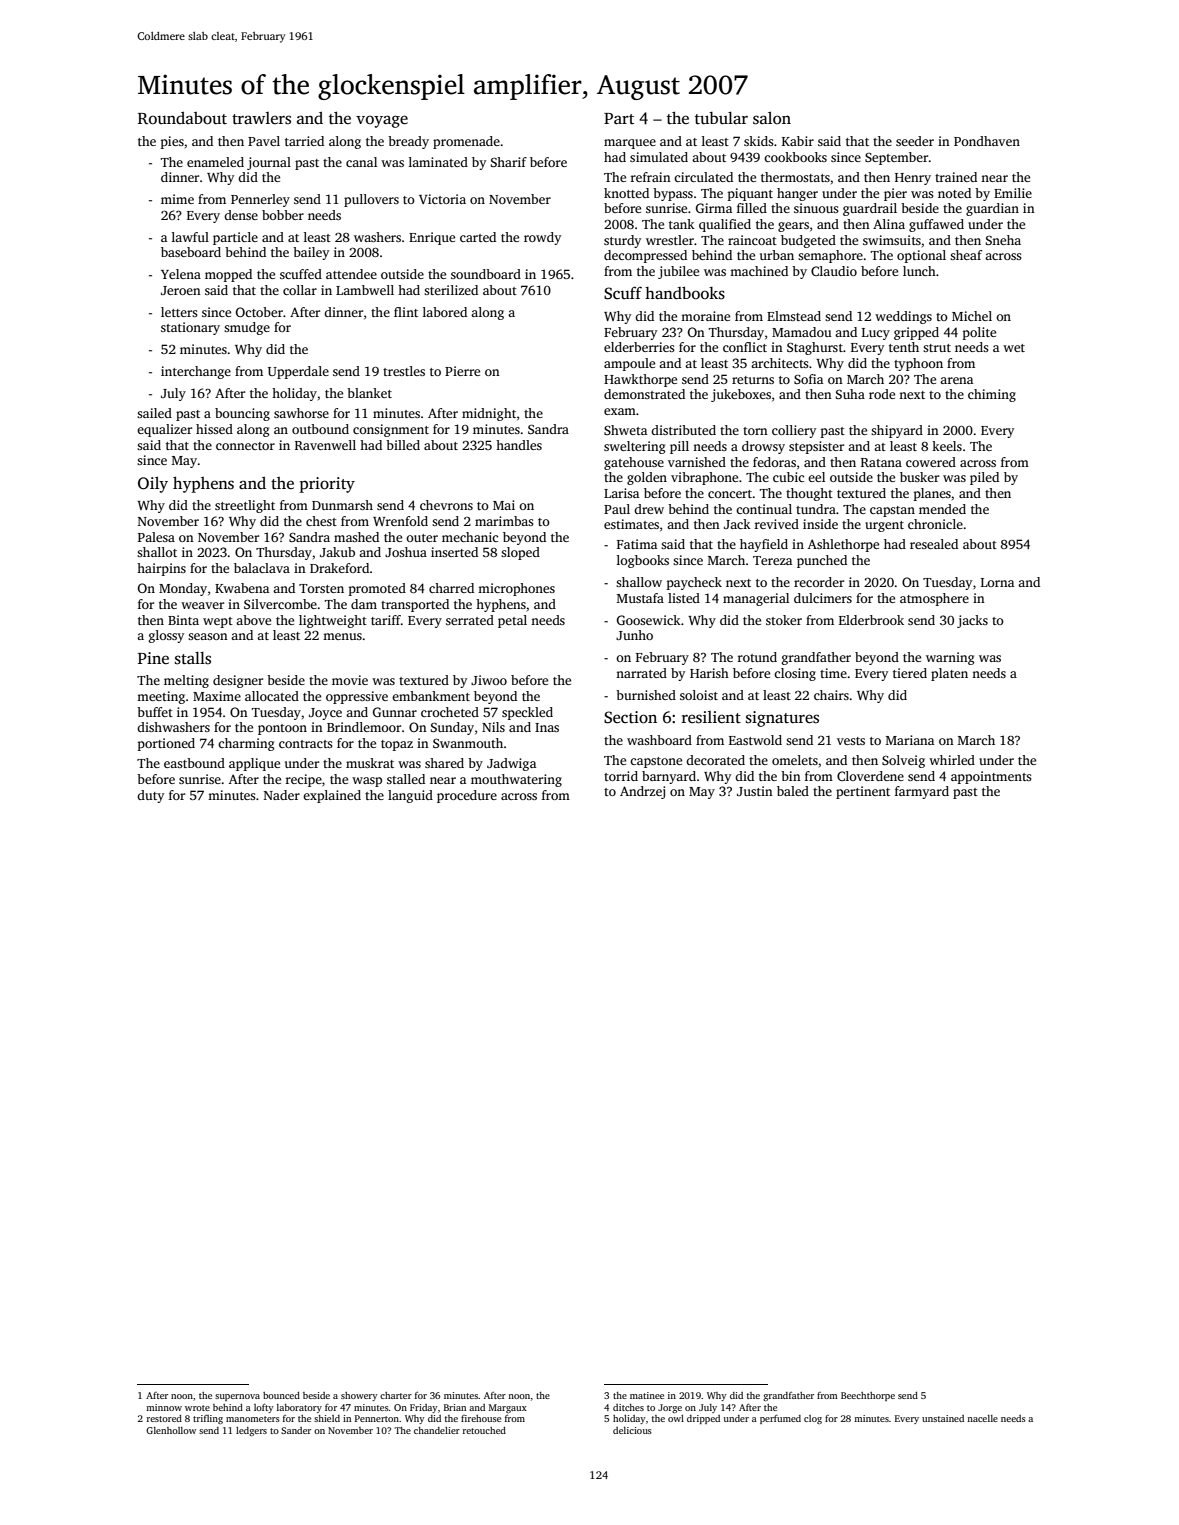 This page has height=1525, width=1179. What do you see at coordinates (621, 776) in the page?
I see `torrid` at bounding box center [621, 776].
